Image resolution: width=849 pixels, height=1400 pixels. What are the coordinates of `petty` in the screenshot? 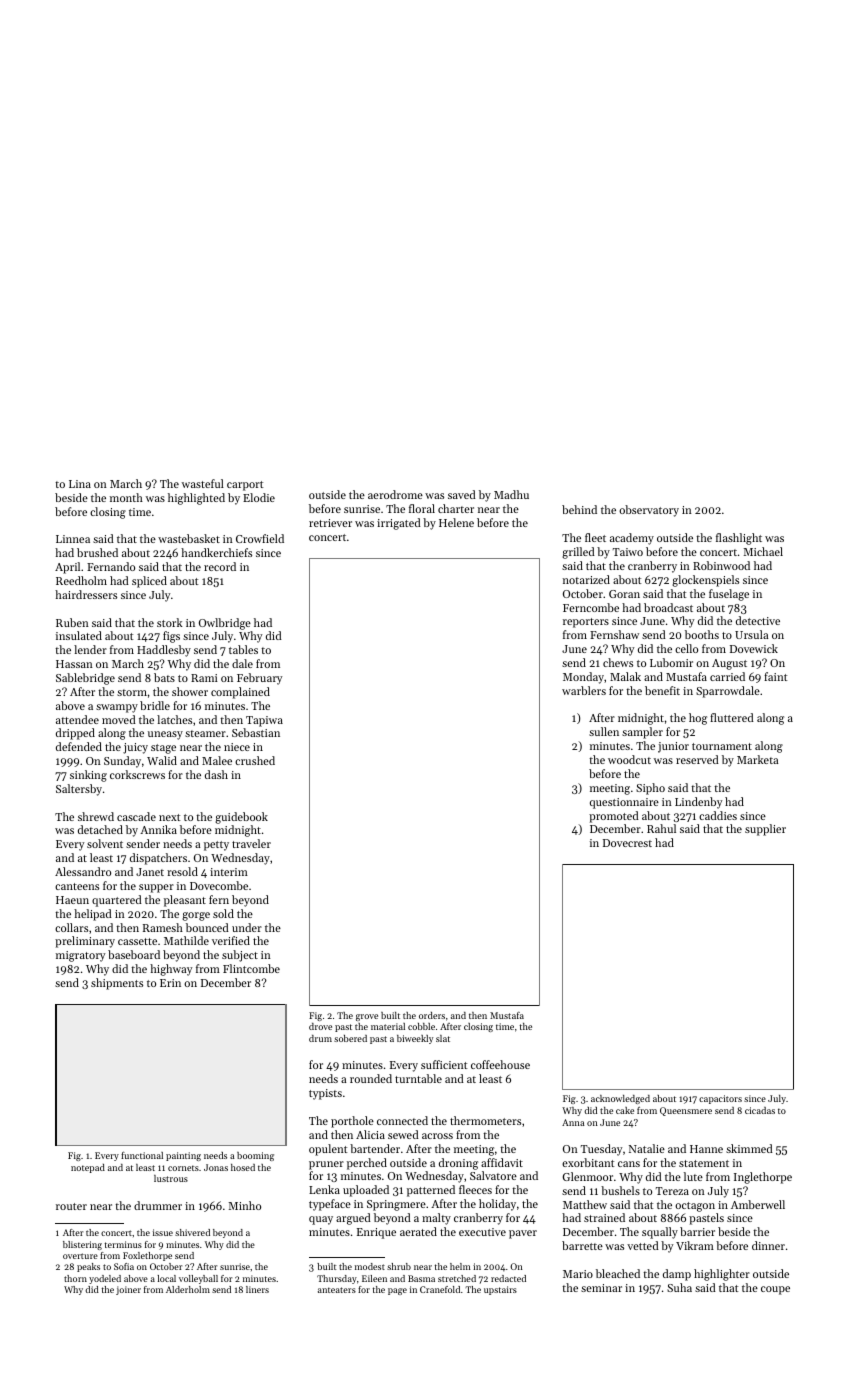 It's located at (216, 846).
